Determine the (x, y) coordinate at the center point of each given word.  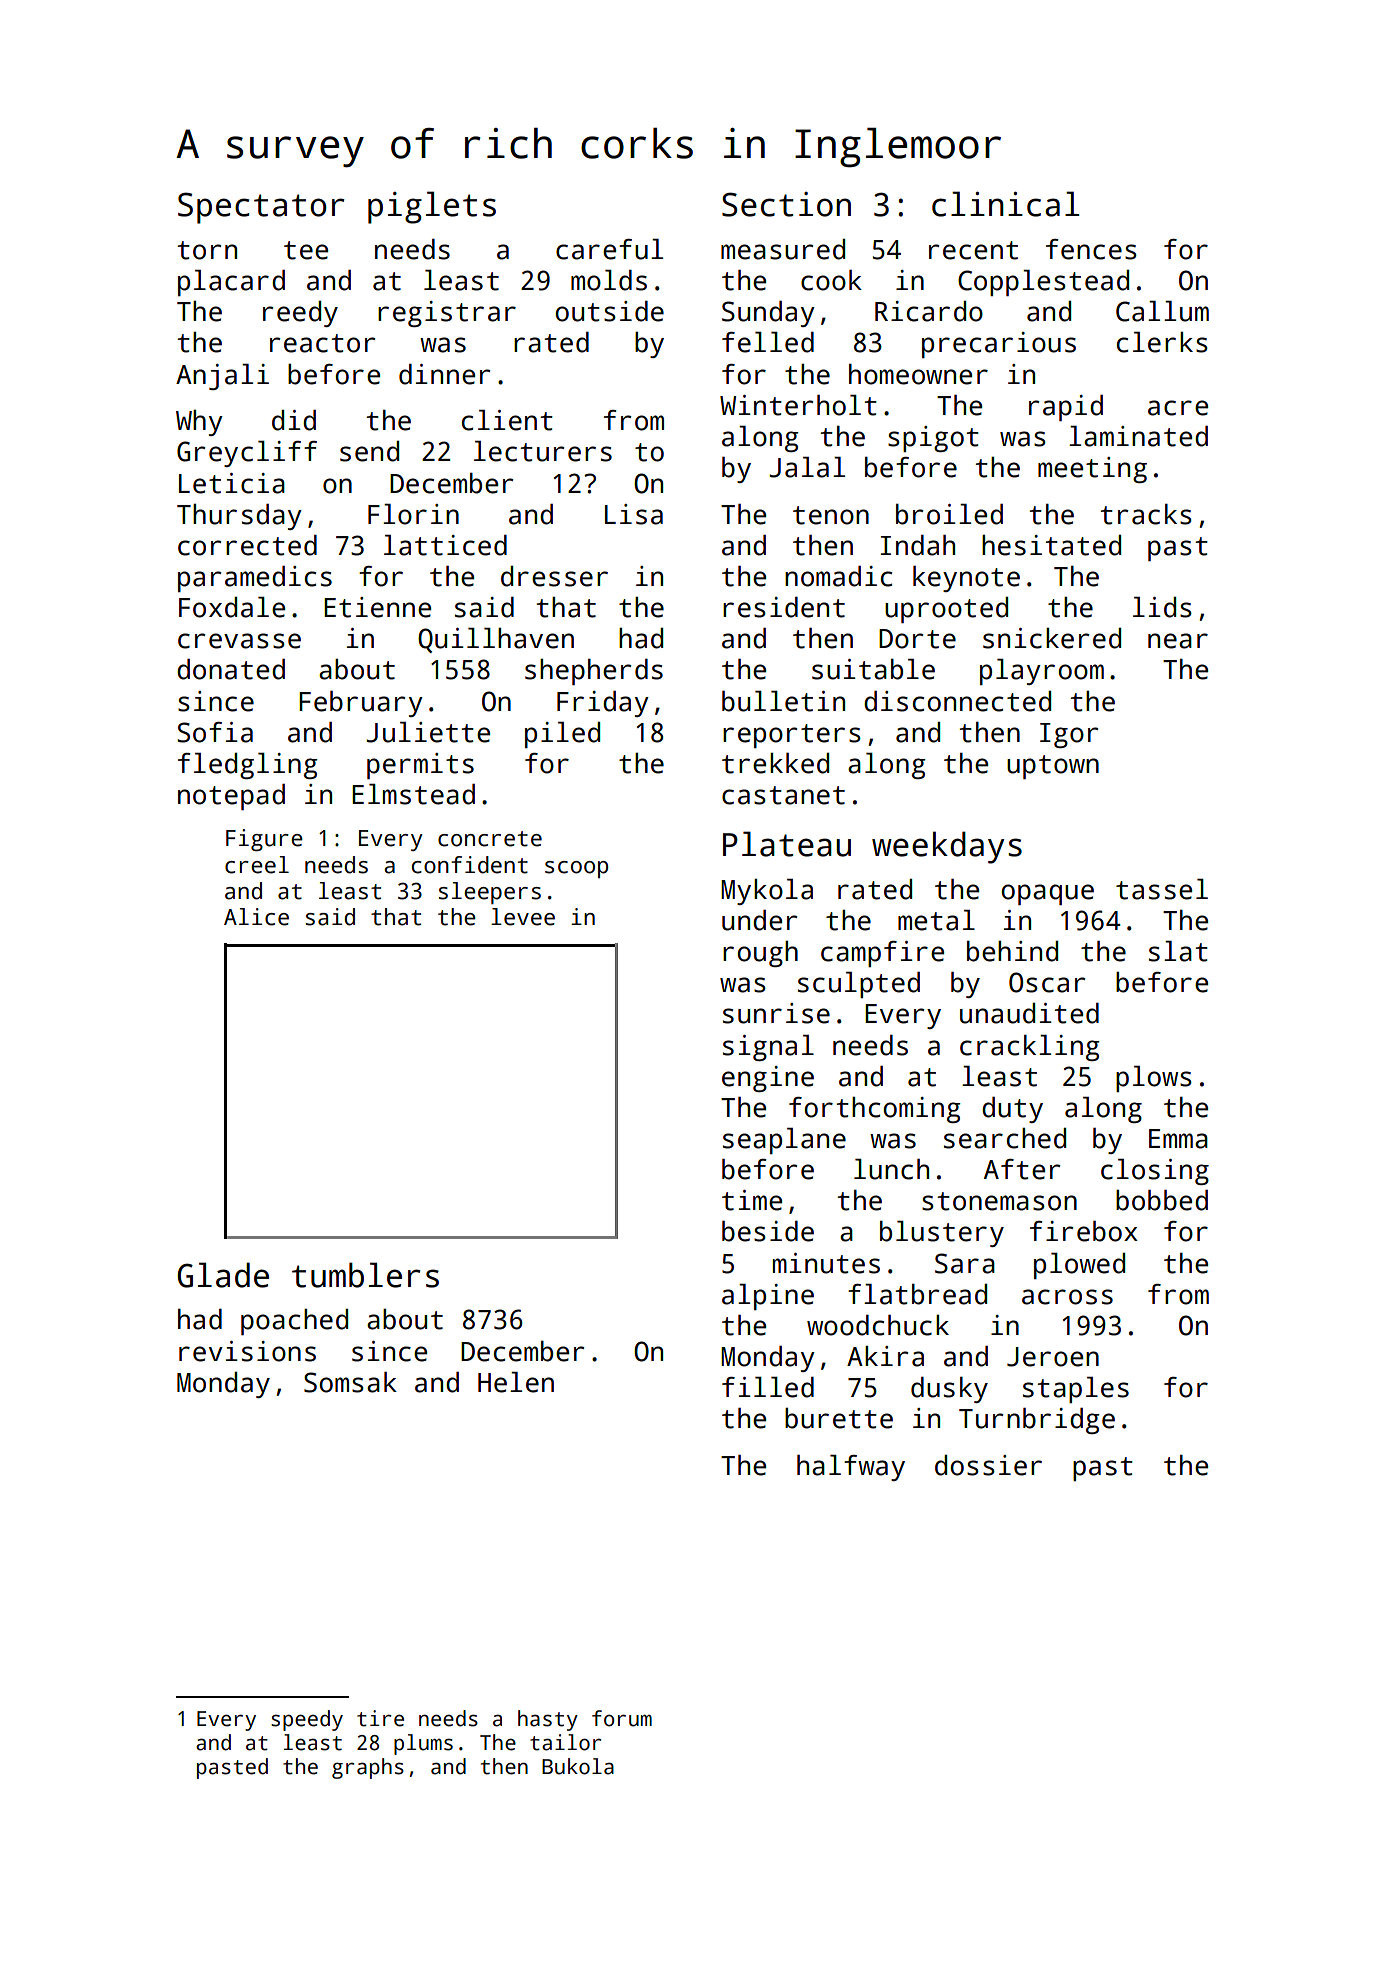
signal (768, 1048)
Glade (223, 1275)
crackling (1030, 1048)
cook (831, 280)
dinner (445, 374)
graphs (368, 1768)
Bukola (578, 1766)
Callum (1162, 311)
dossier (988, 1465)
